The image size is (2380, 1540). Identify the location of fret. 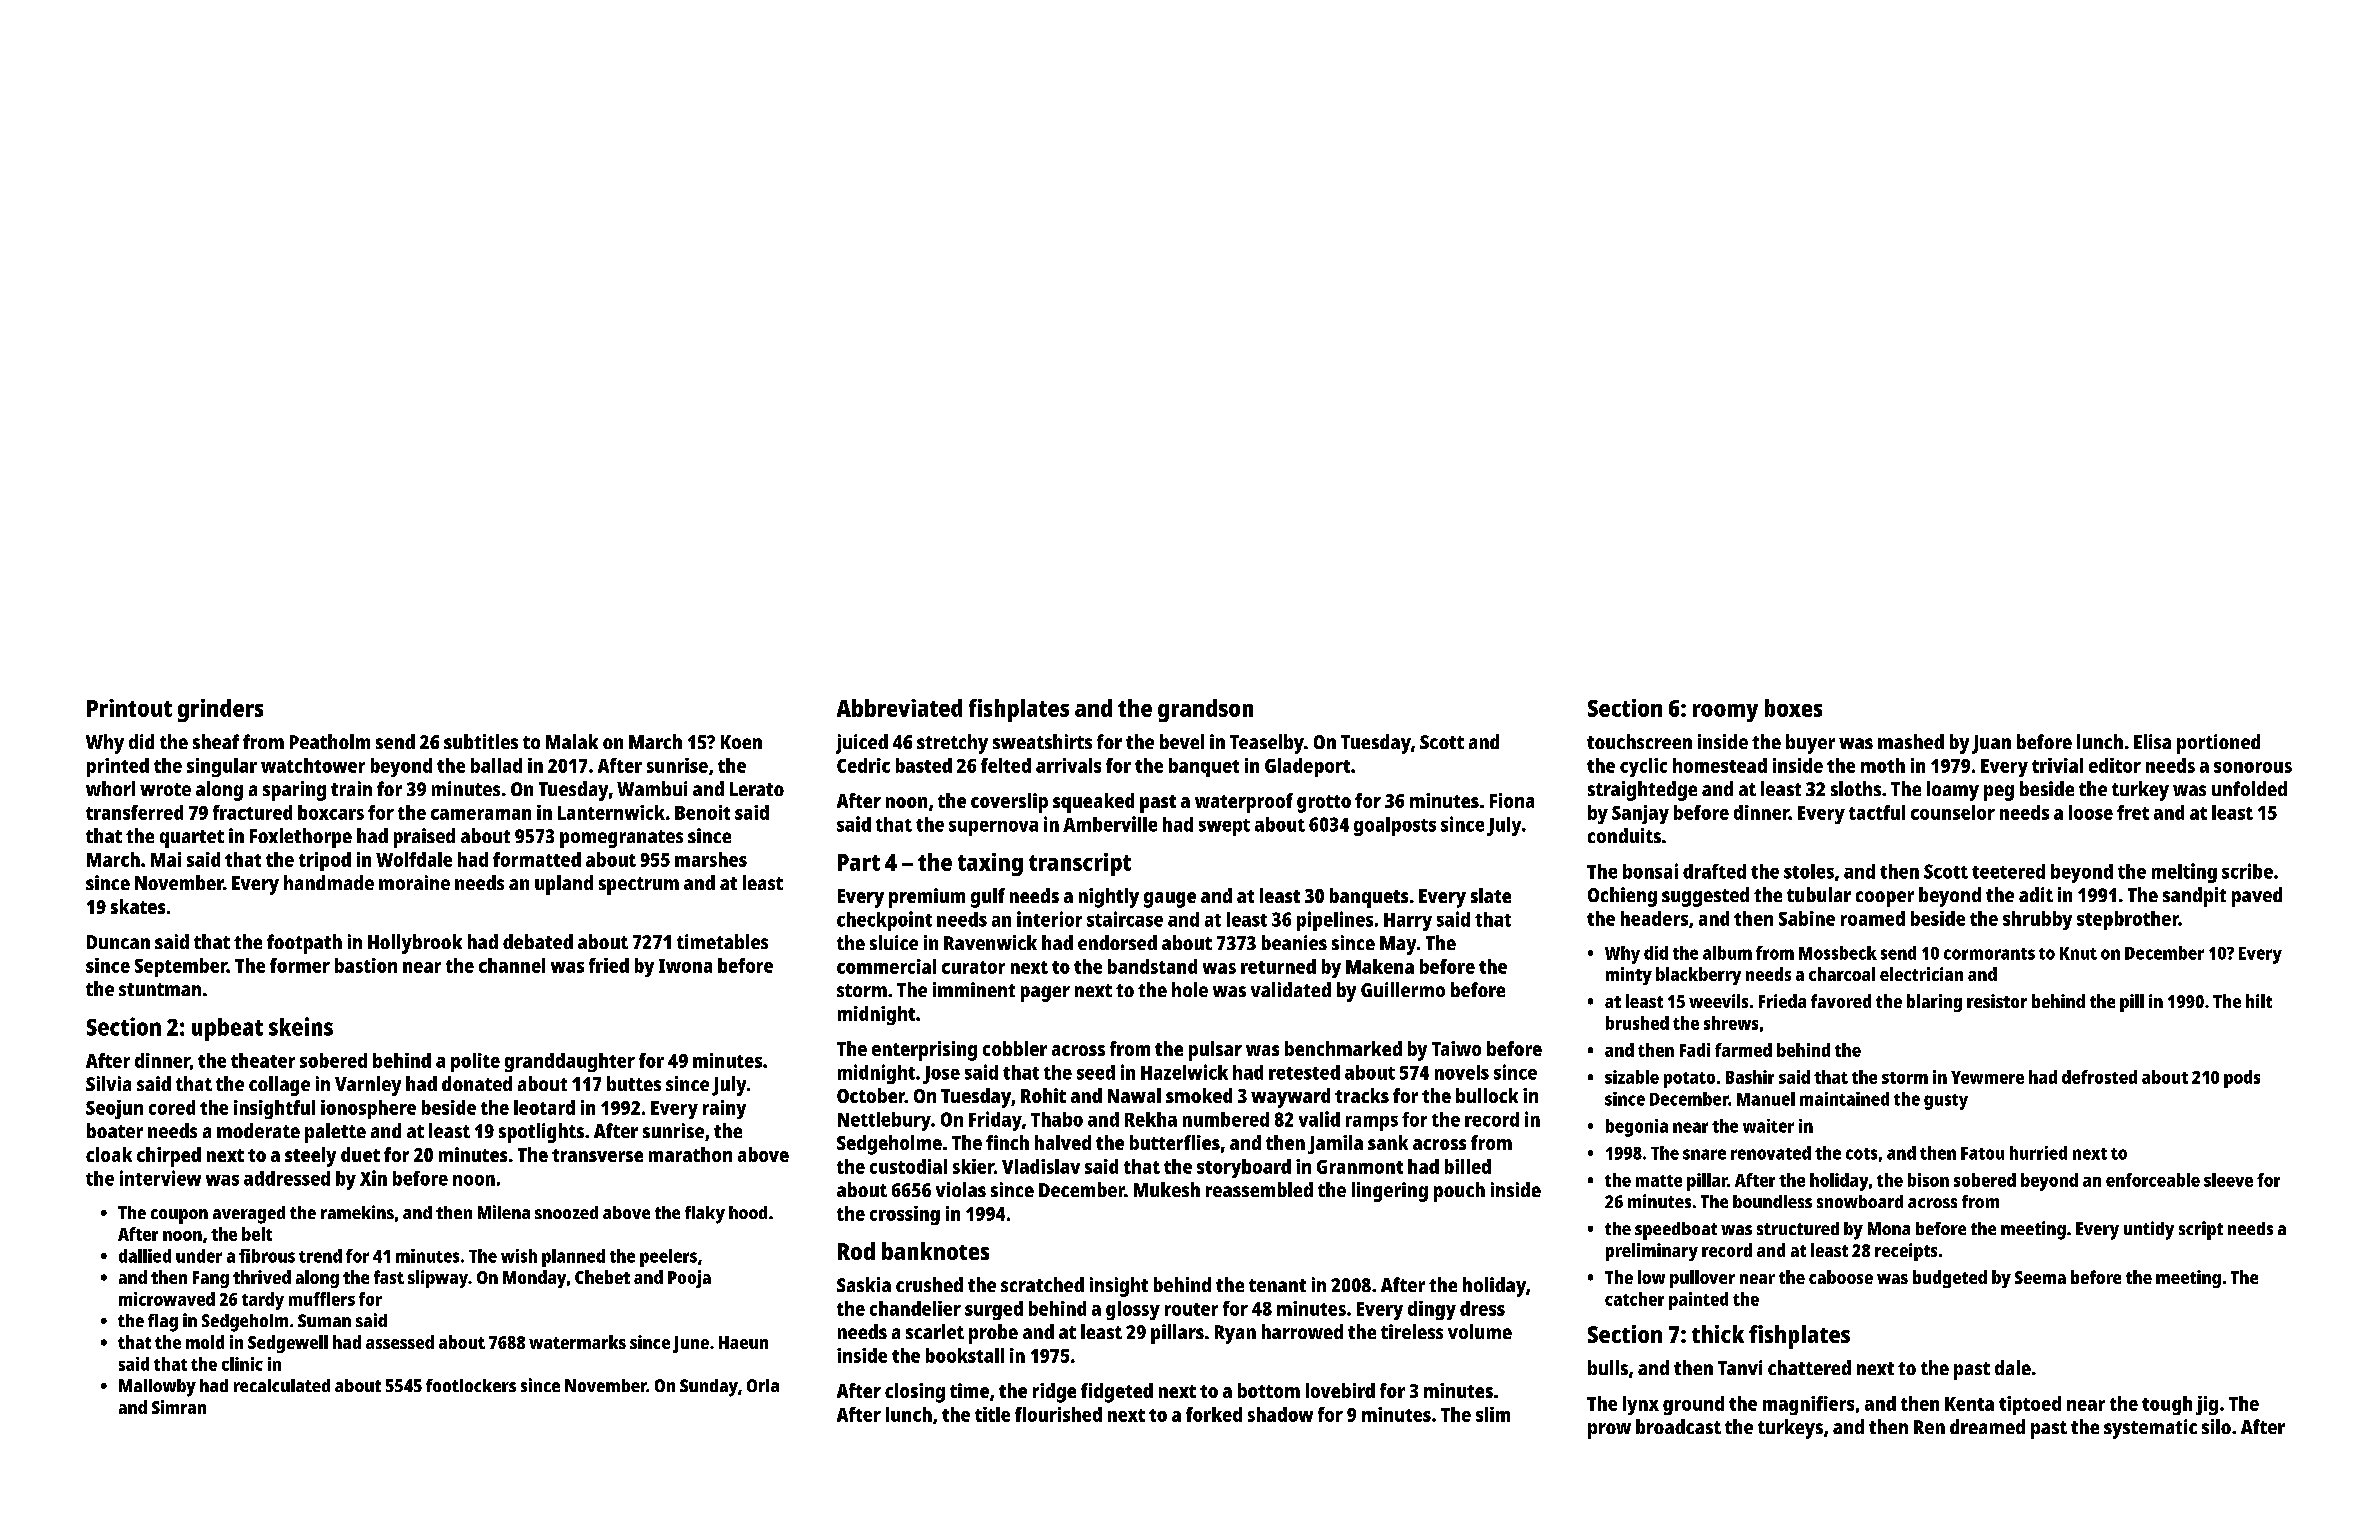
(2133, 812).
